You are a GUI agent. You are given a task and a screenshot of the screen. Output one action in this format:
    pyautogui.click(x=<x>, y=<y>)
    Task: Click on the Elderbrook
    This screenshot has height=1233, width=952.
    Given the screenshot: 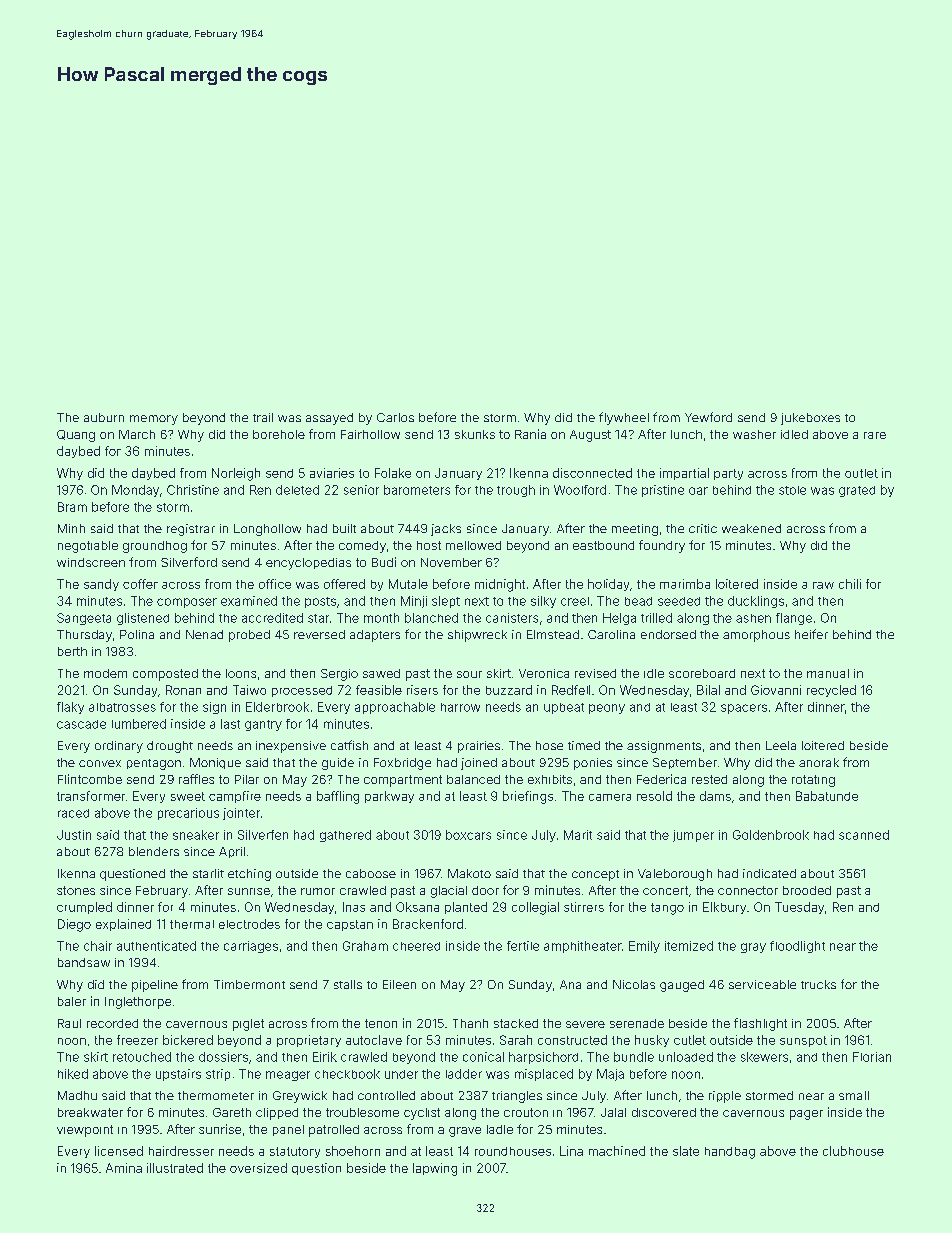 What is the action you would take?
    pyautogui.click(x=277, y=707)
